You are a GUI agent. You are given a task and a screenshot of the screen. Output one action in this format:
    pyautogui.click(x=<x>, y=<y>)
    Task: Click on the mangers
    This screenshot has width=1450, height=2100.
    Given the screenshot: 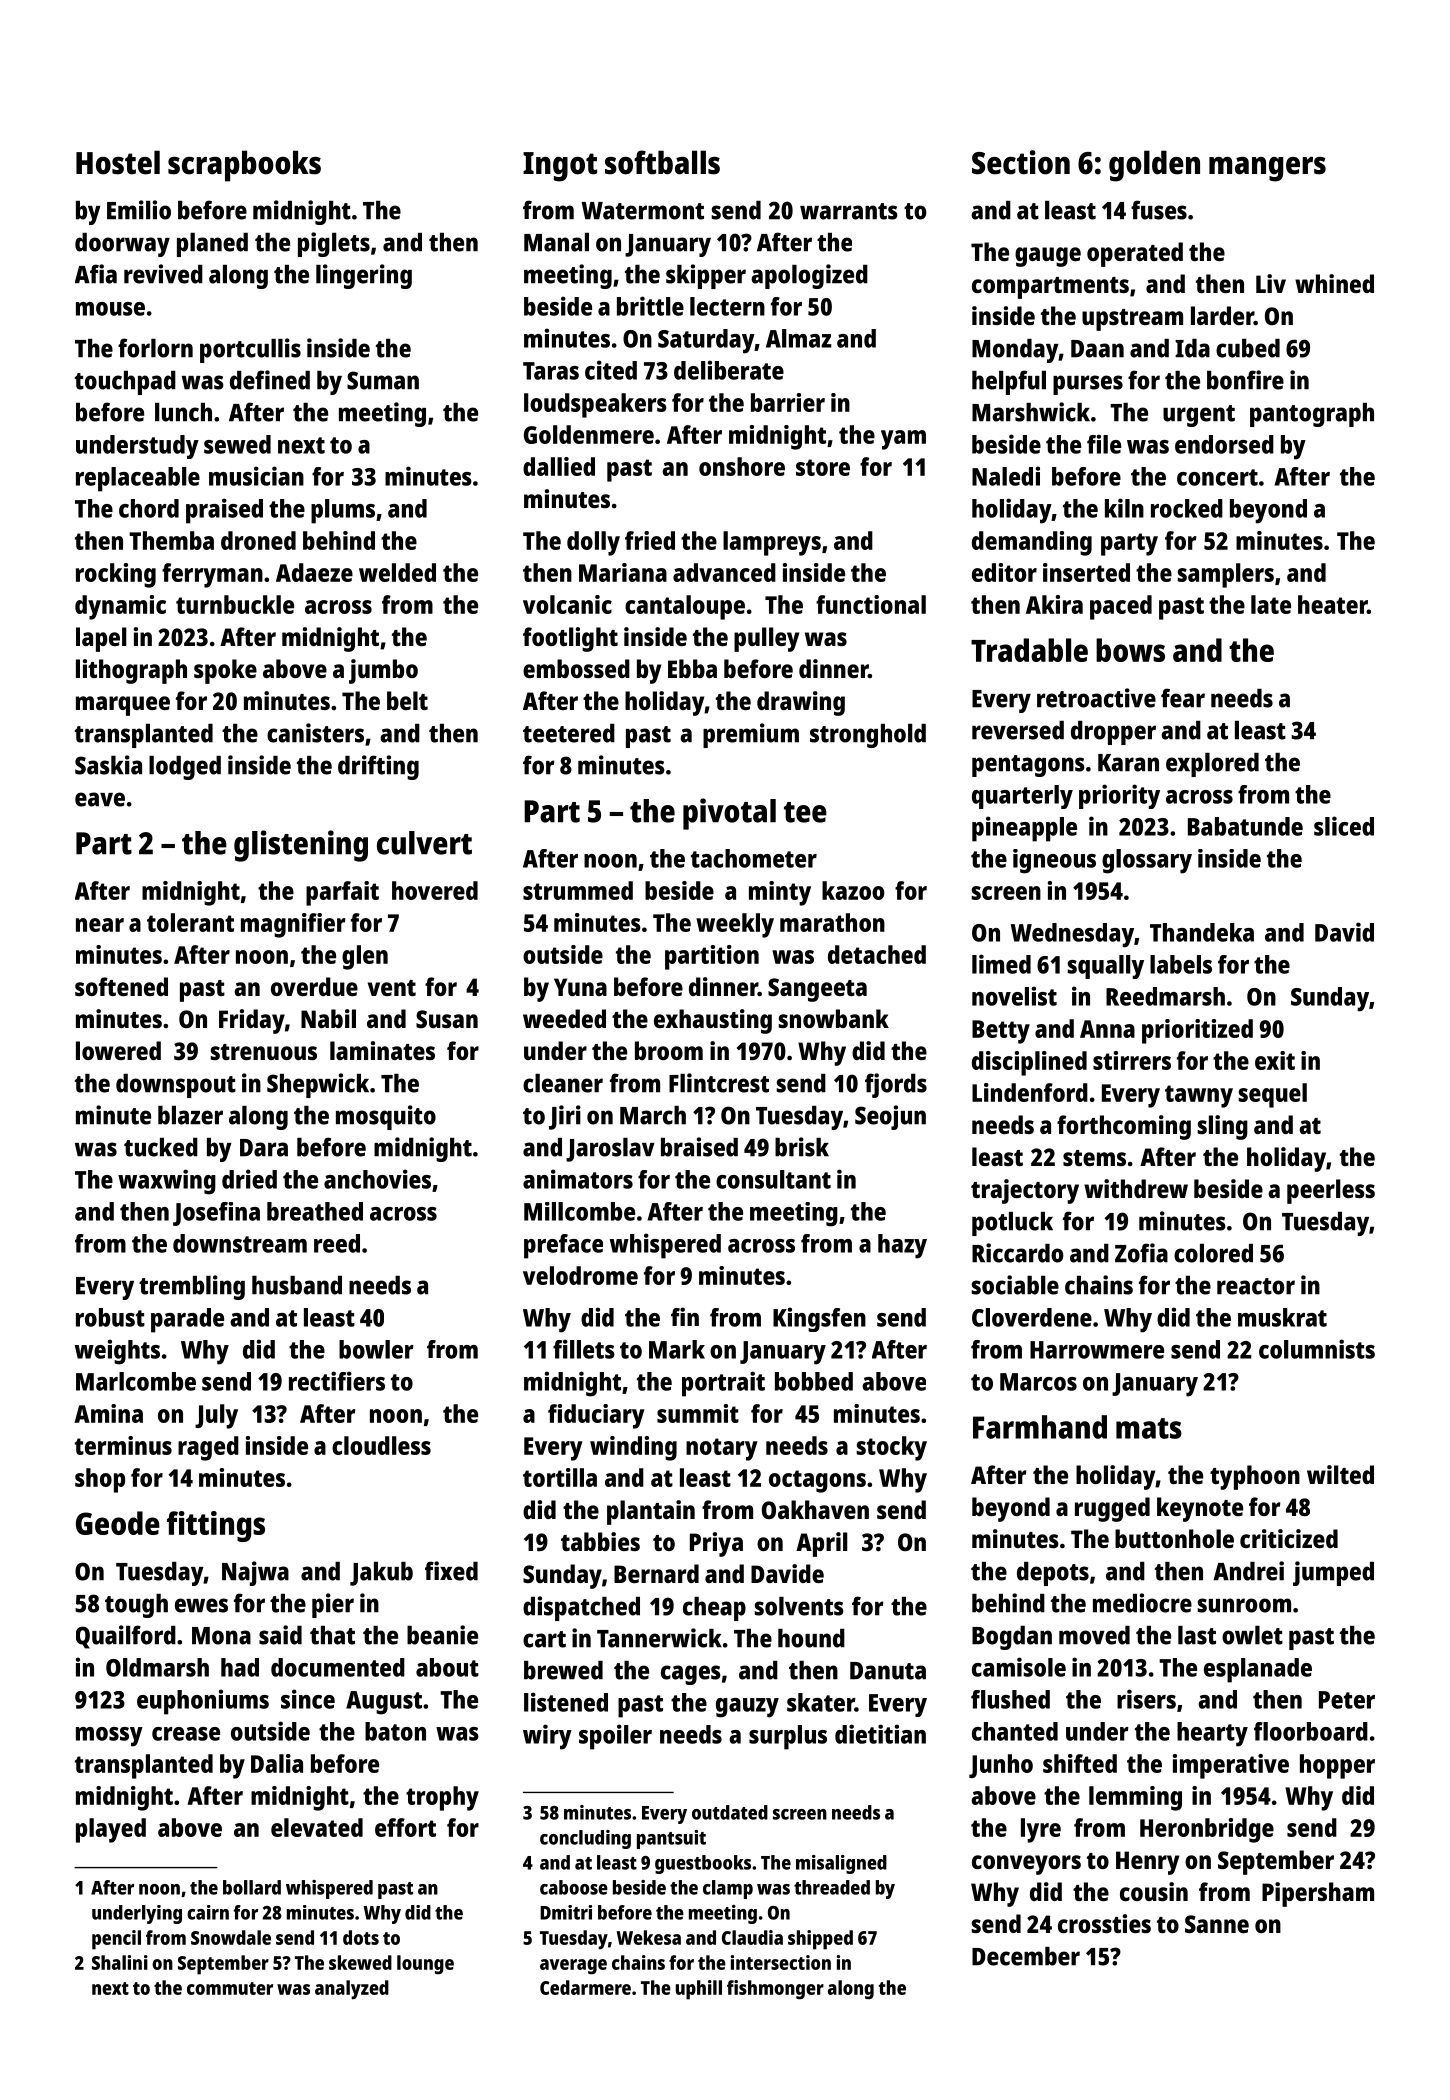 What is the action you would take?
    pyautogui.click(x=1267, y=169)
